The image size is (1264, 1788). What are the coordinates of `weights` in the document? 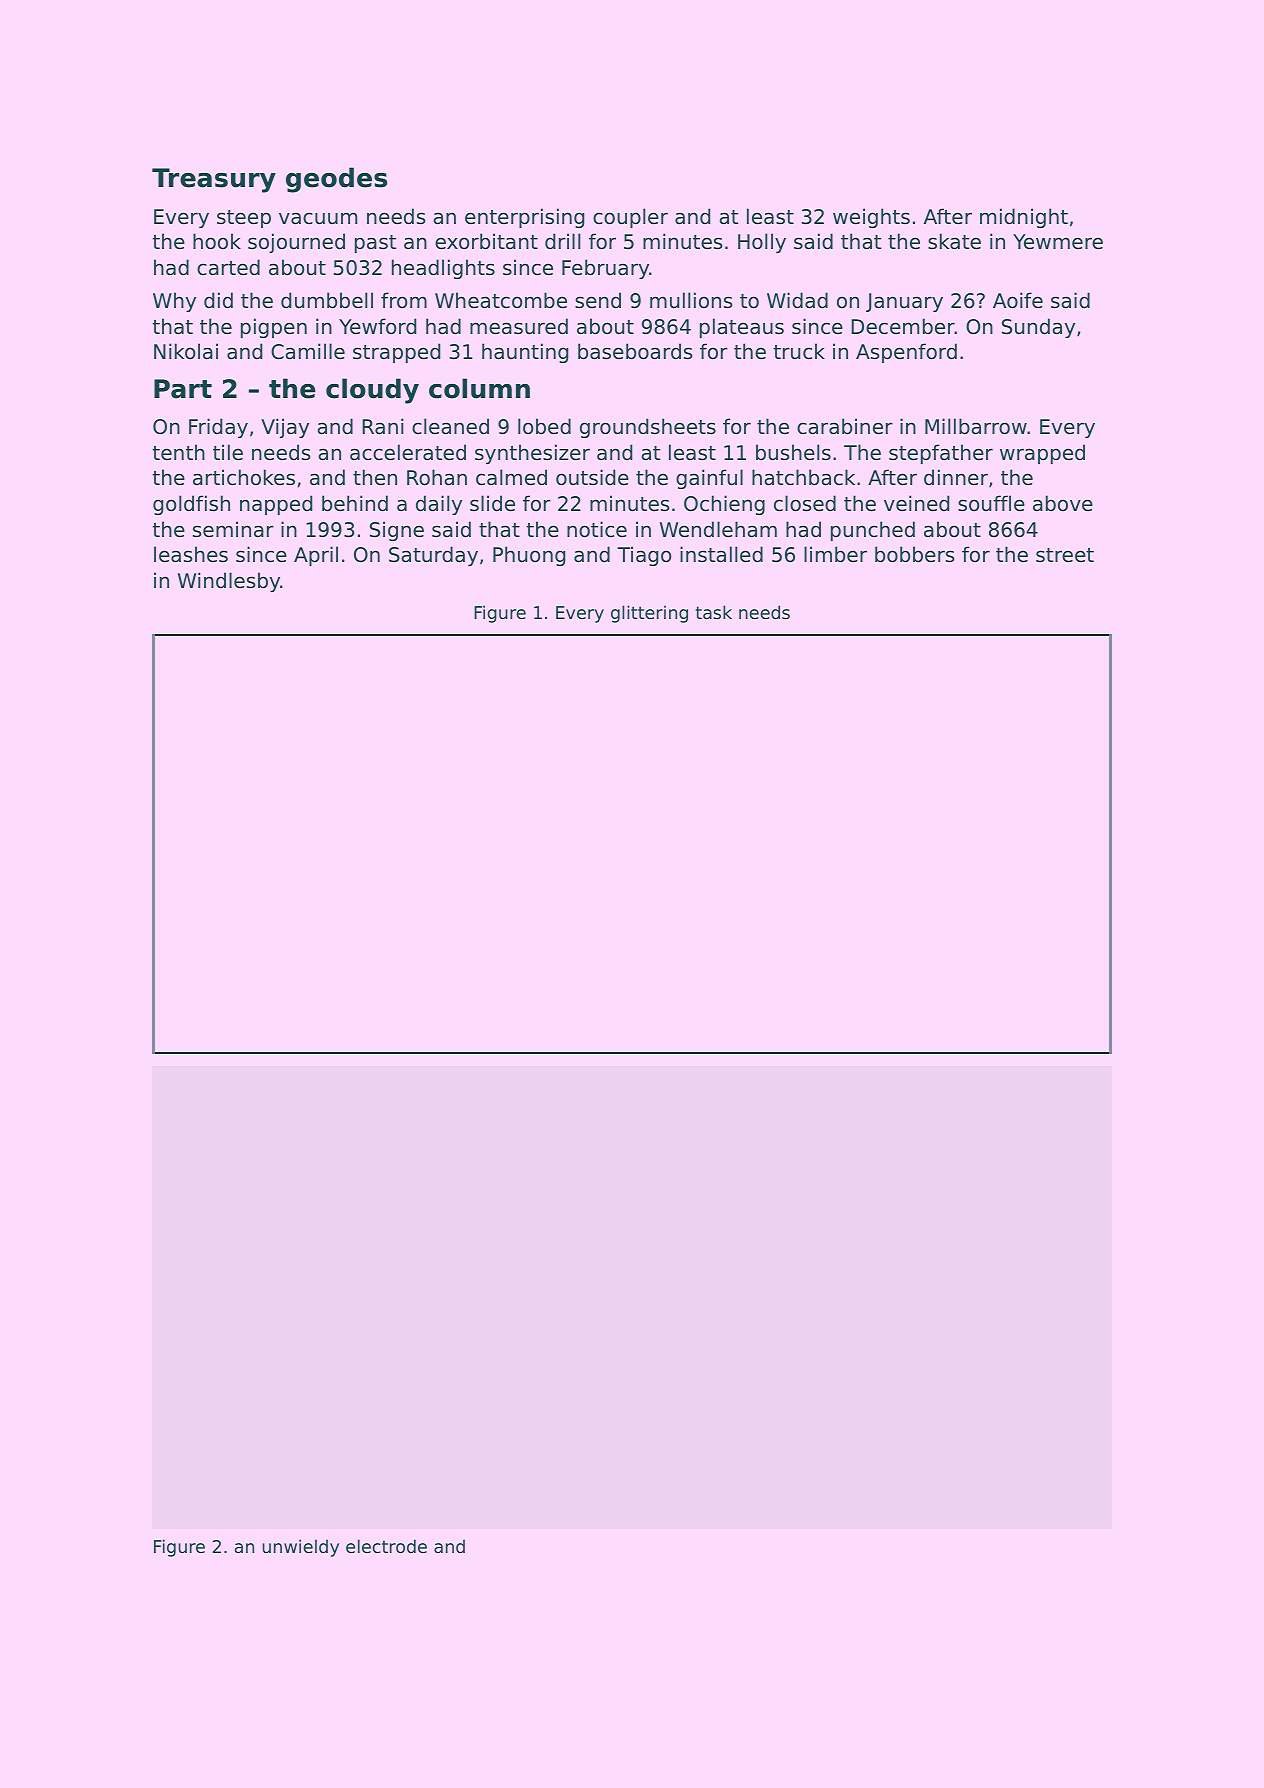 It's located at (871, 218).
